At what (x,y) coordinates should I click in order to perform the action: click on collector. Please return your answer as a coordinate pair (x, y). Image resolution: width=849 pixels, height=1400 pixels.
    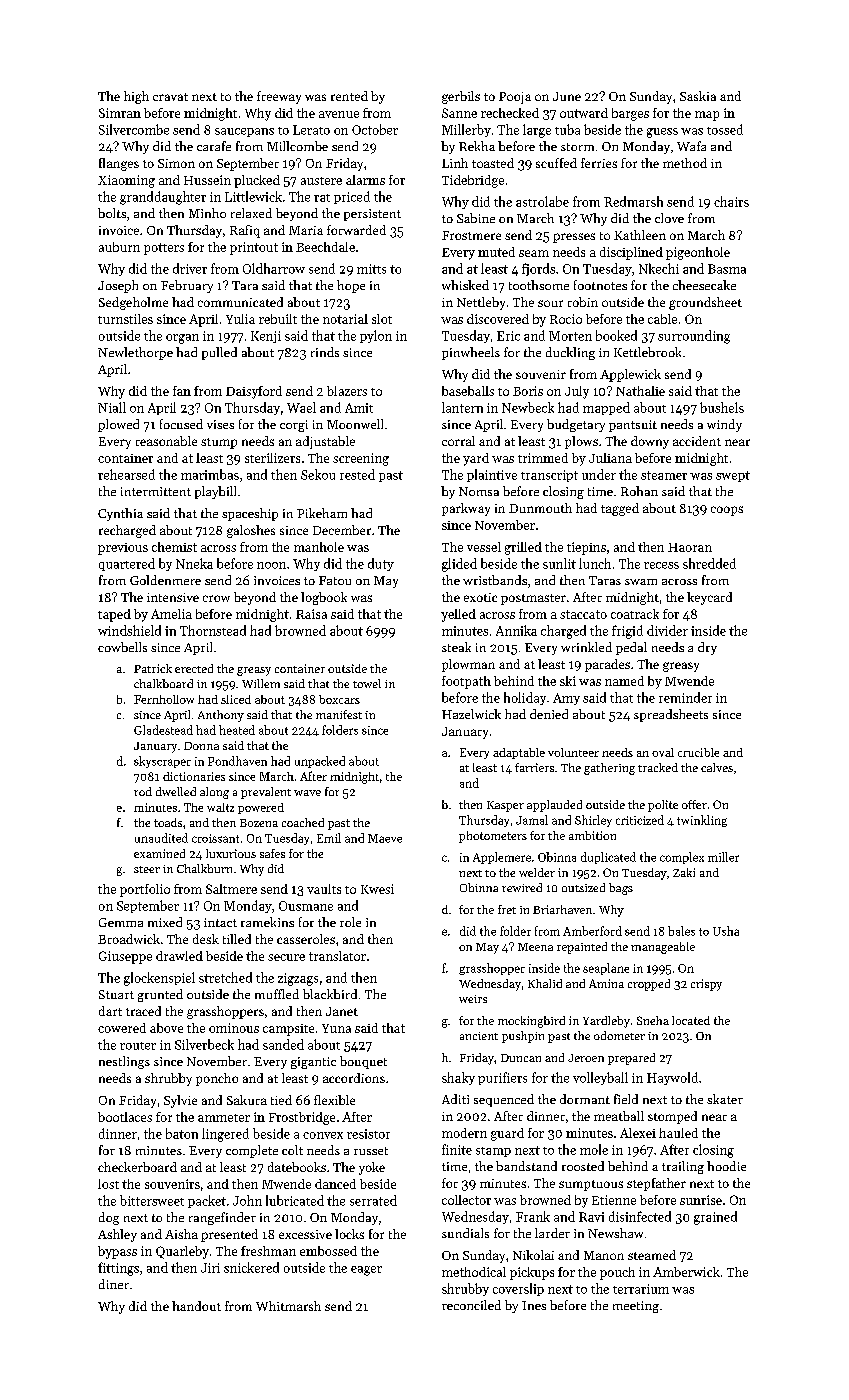
    Looking at the image, I should click on (466, 1200).
